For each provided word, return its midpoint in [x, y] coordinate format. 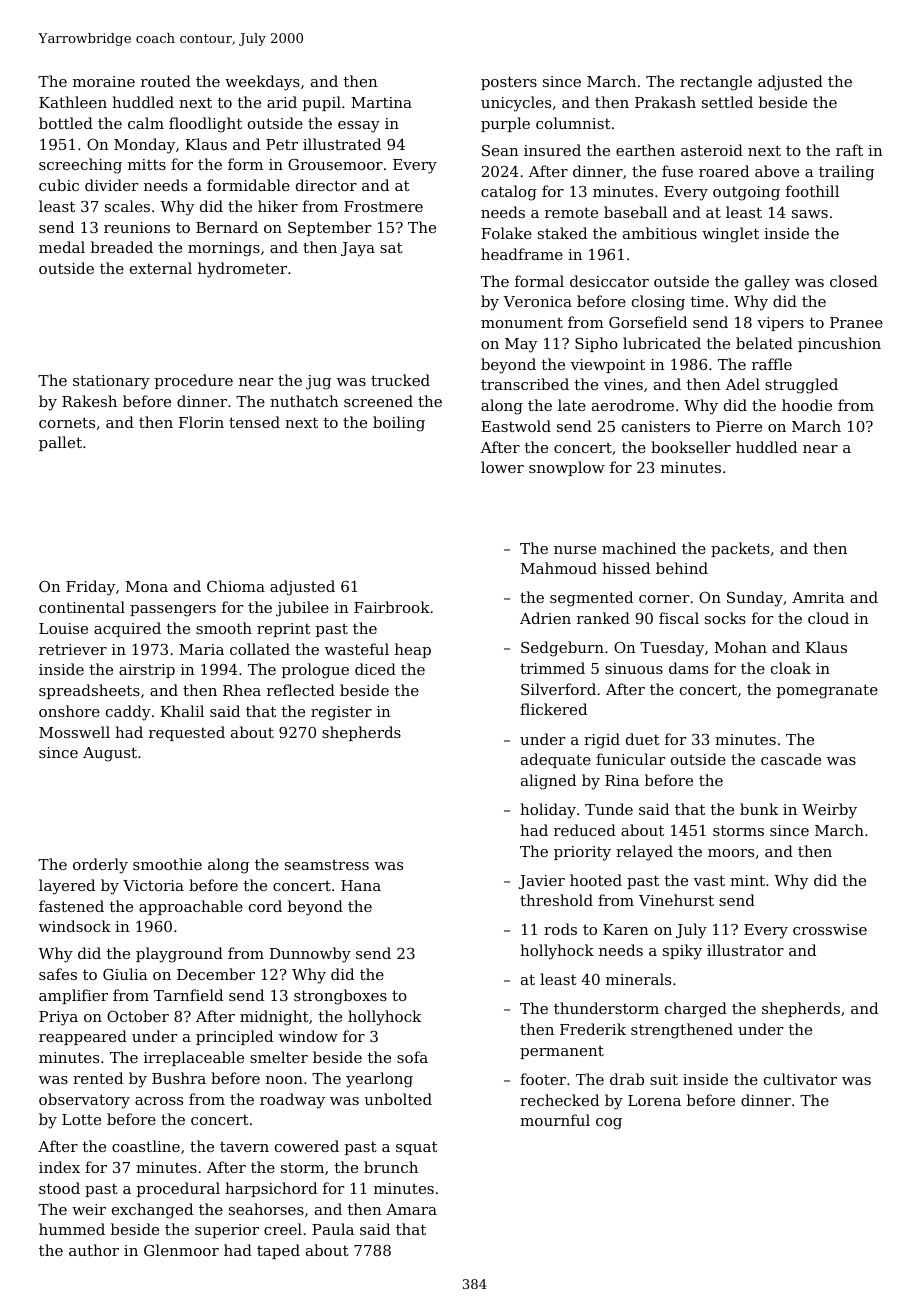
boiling [399, 424]
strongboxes [340, 997]
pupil [322, 103]
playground [179, 955]
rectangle [716, 83]
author [94, 1250]
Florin [201, 422]
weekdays [262, 83]
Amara [411, 1209]
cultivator [800, 1079]
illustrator [745, 950]
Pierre [739, 426]
